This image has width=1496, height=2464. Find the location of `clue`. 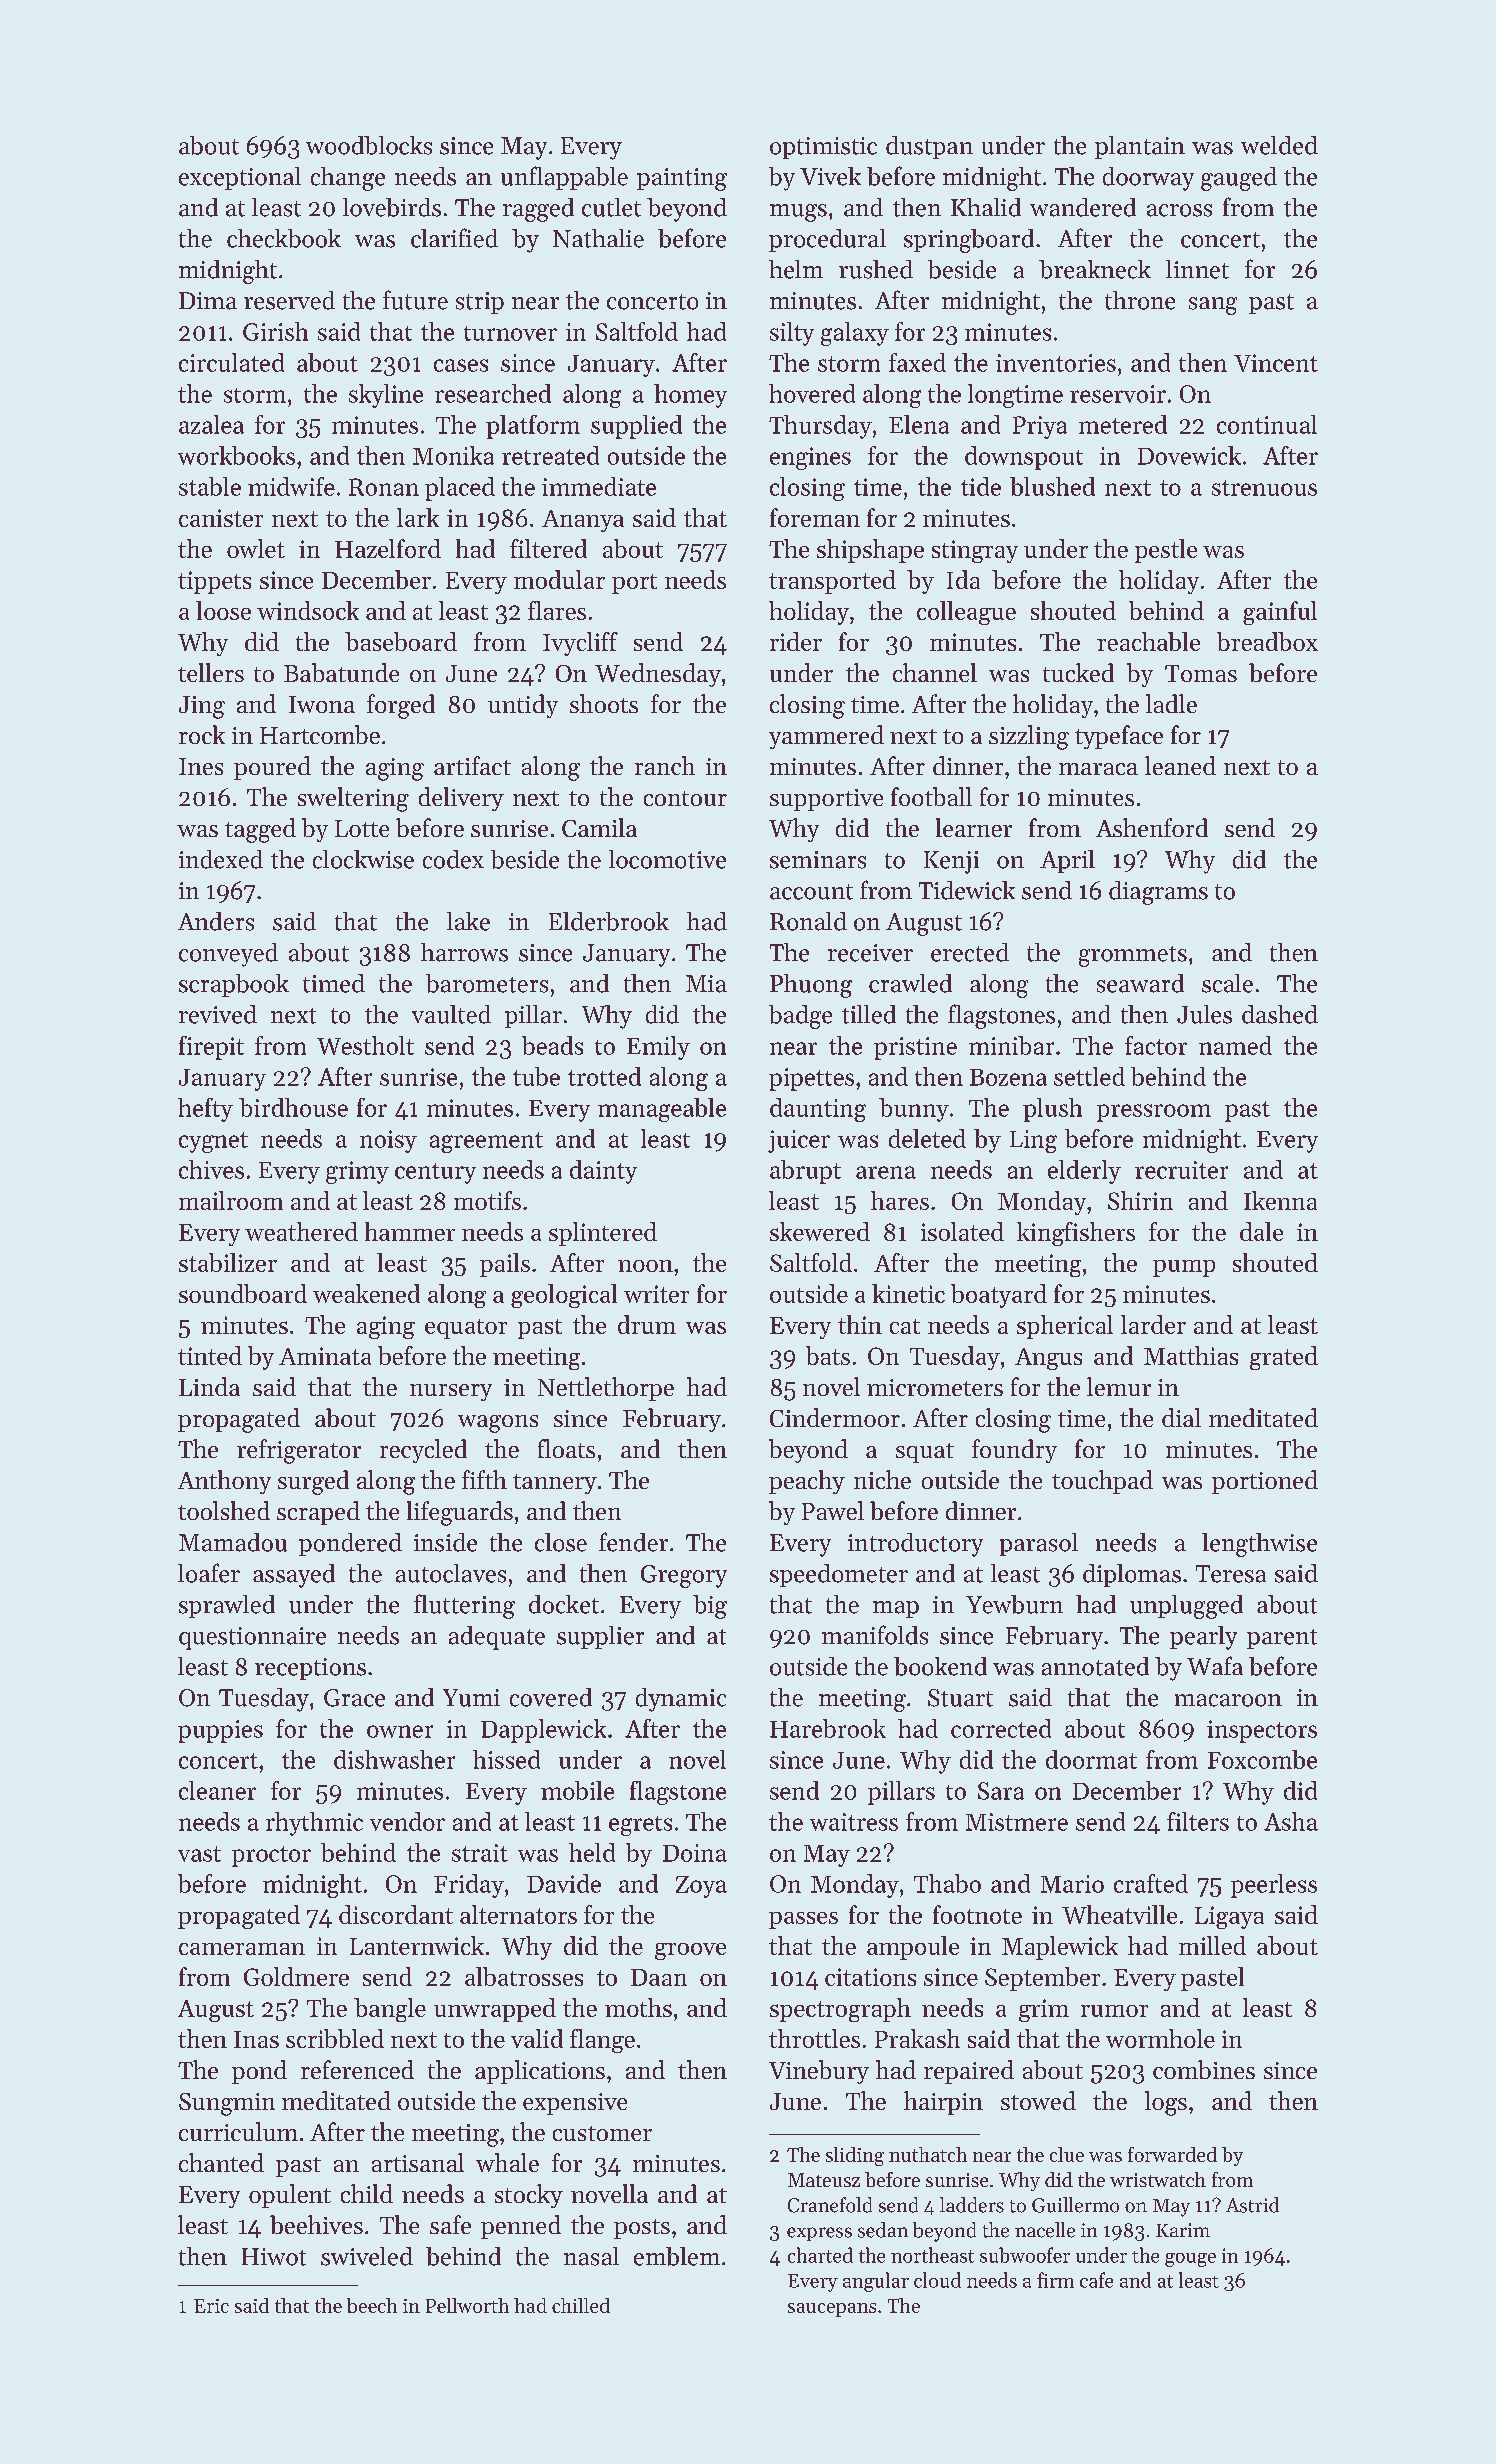

clue is located at coordinates (1067, 2154).
